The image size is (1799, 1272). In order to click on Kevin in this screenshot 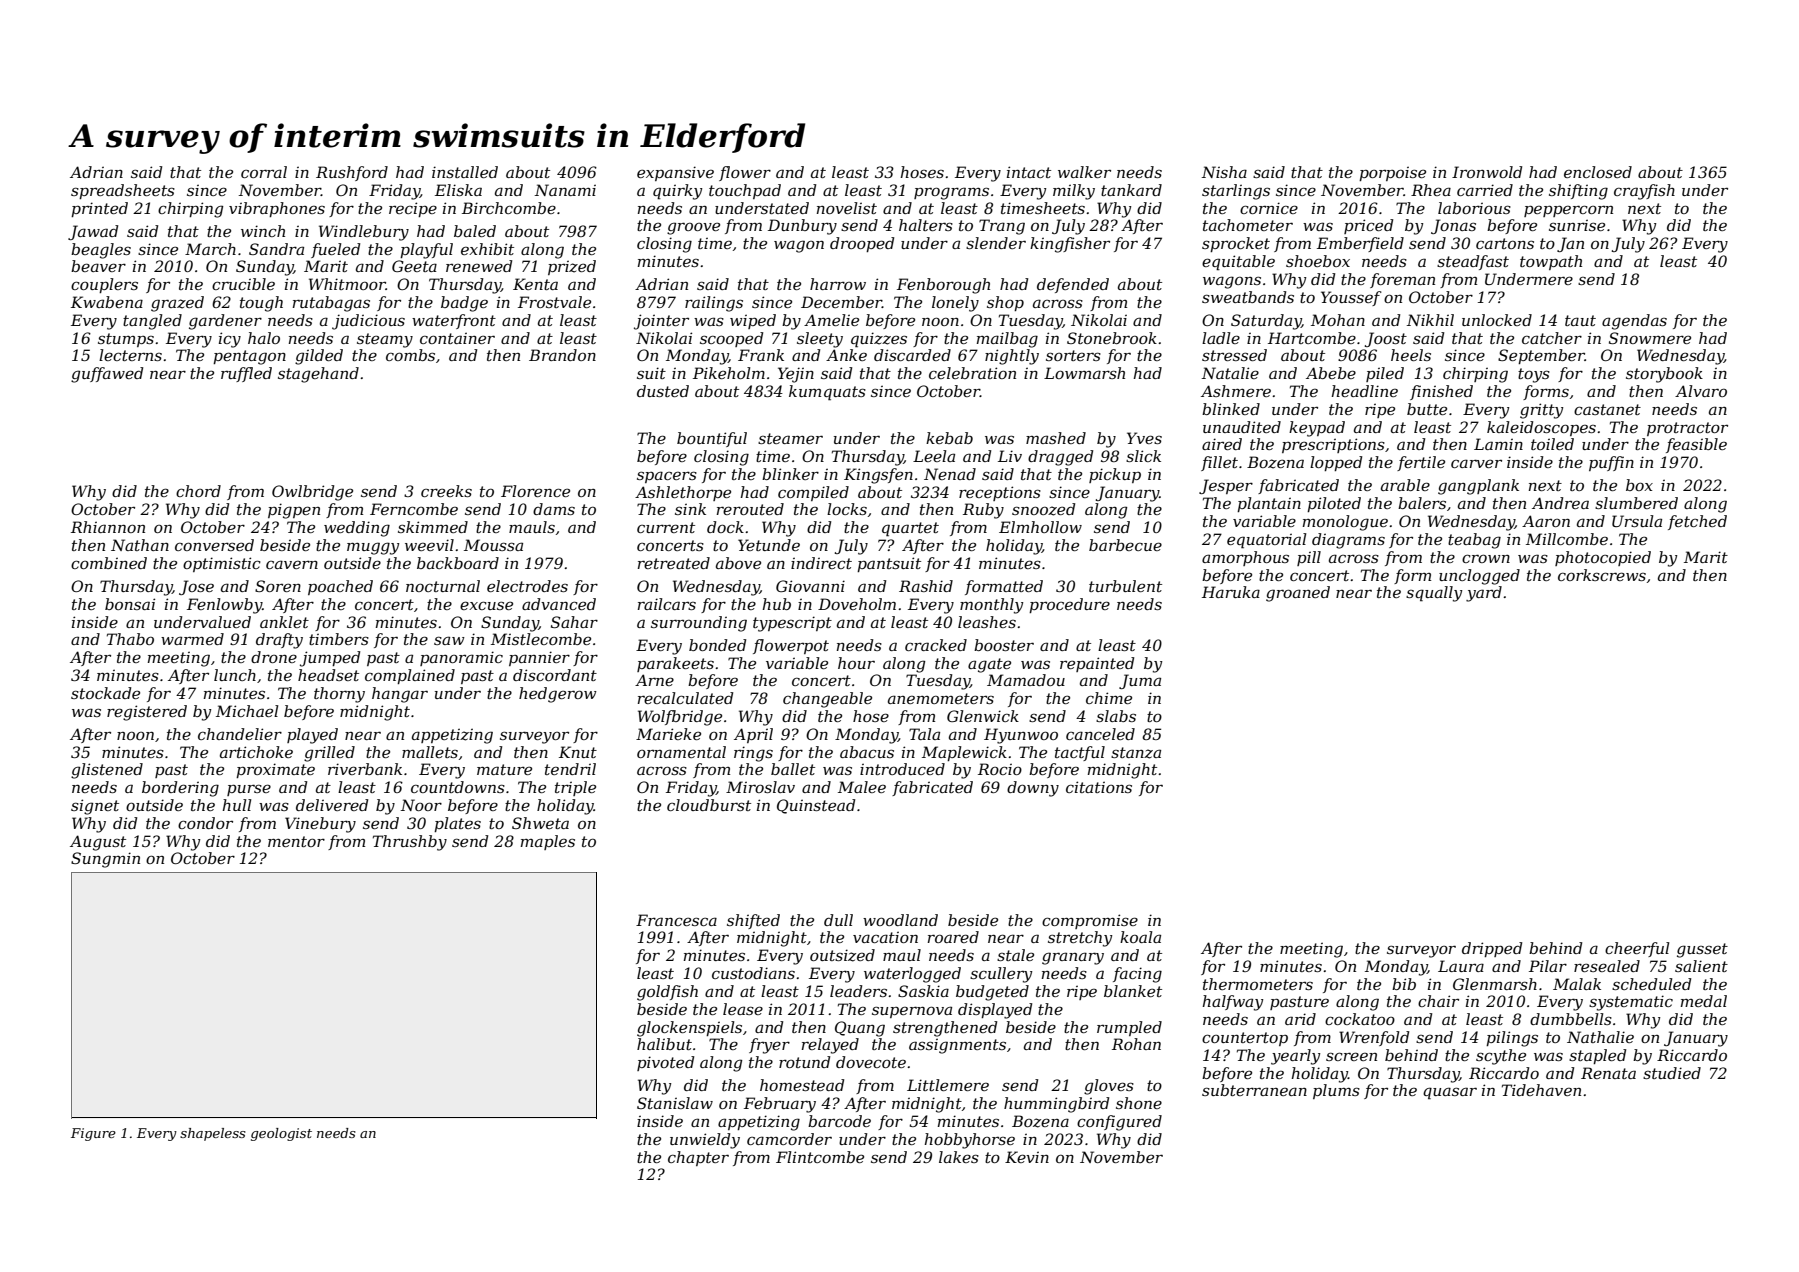, I will do `click(1027, 1157)`.
